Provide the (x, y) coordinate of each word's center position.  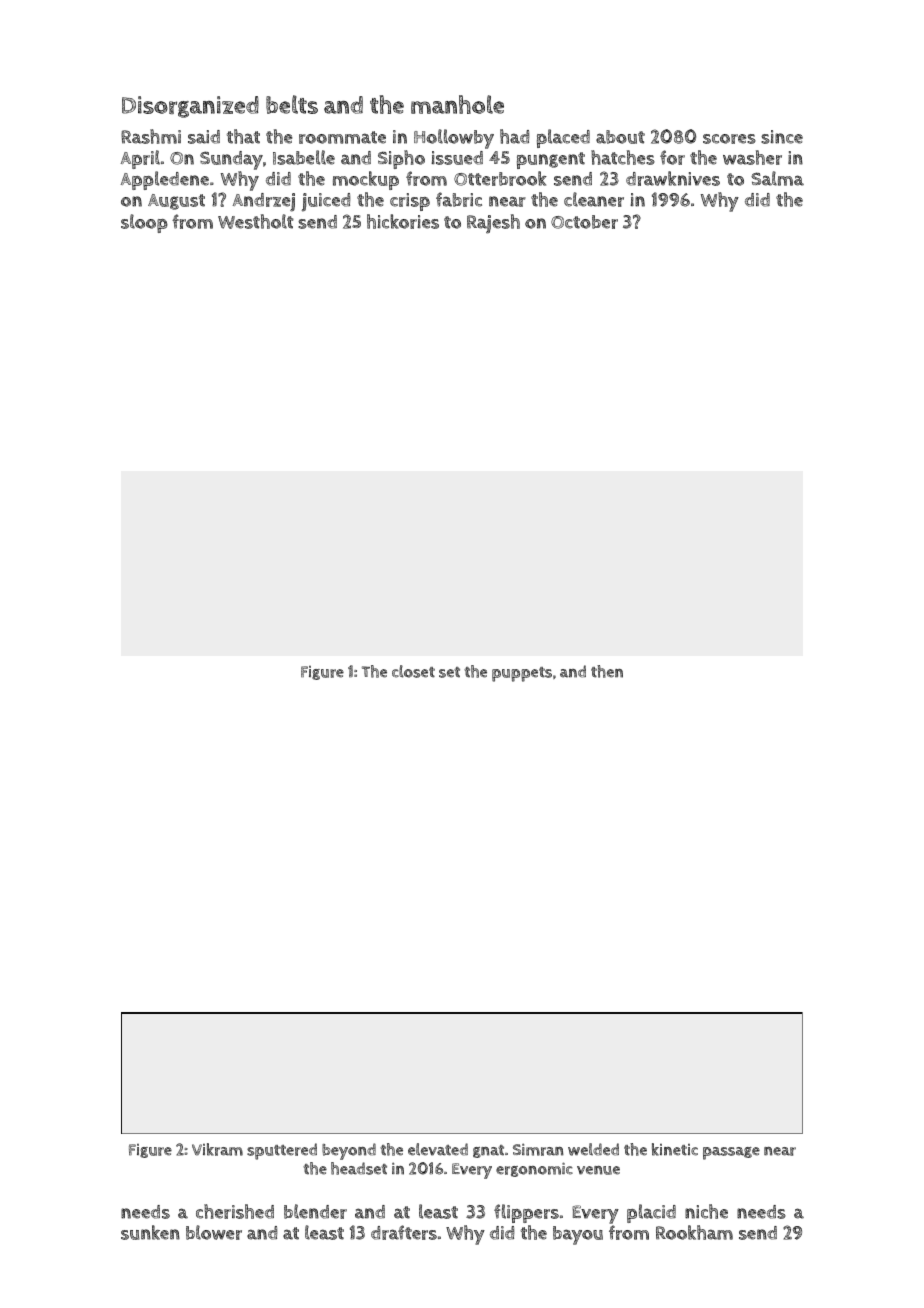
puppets (522, 674)
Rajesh (493, 224)
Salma (777, 178)
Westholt (256, 221)
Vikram (217, 1149)
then (607, 671)
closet (413, 671)
